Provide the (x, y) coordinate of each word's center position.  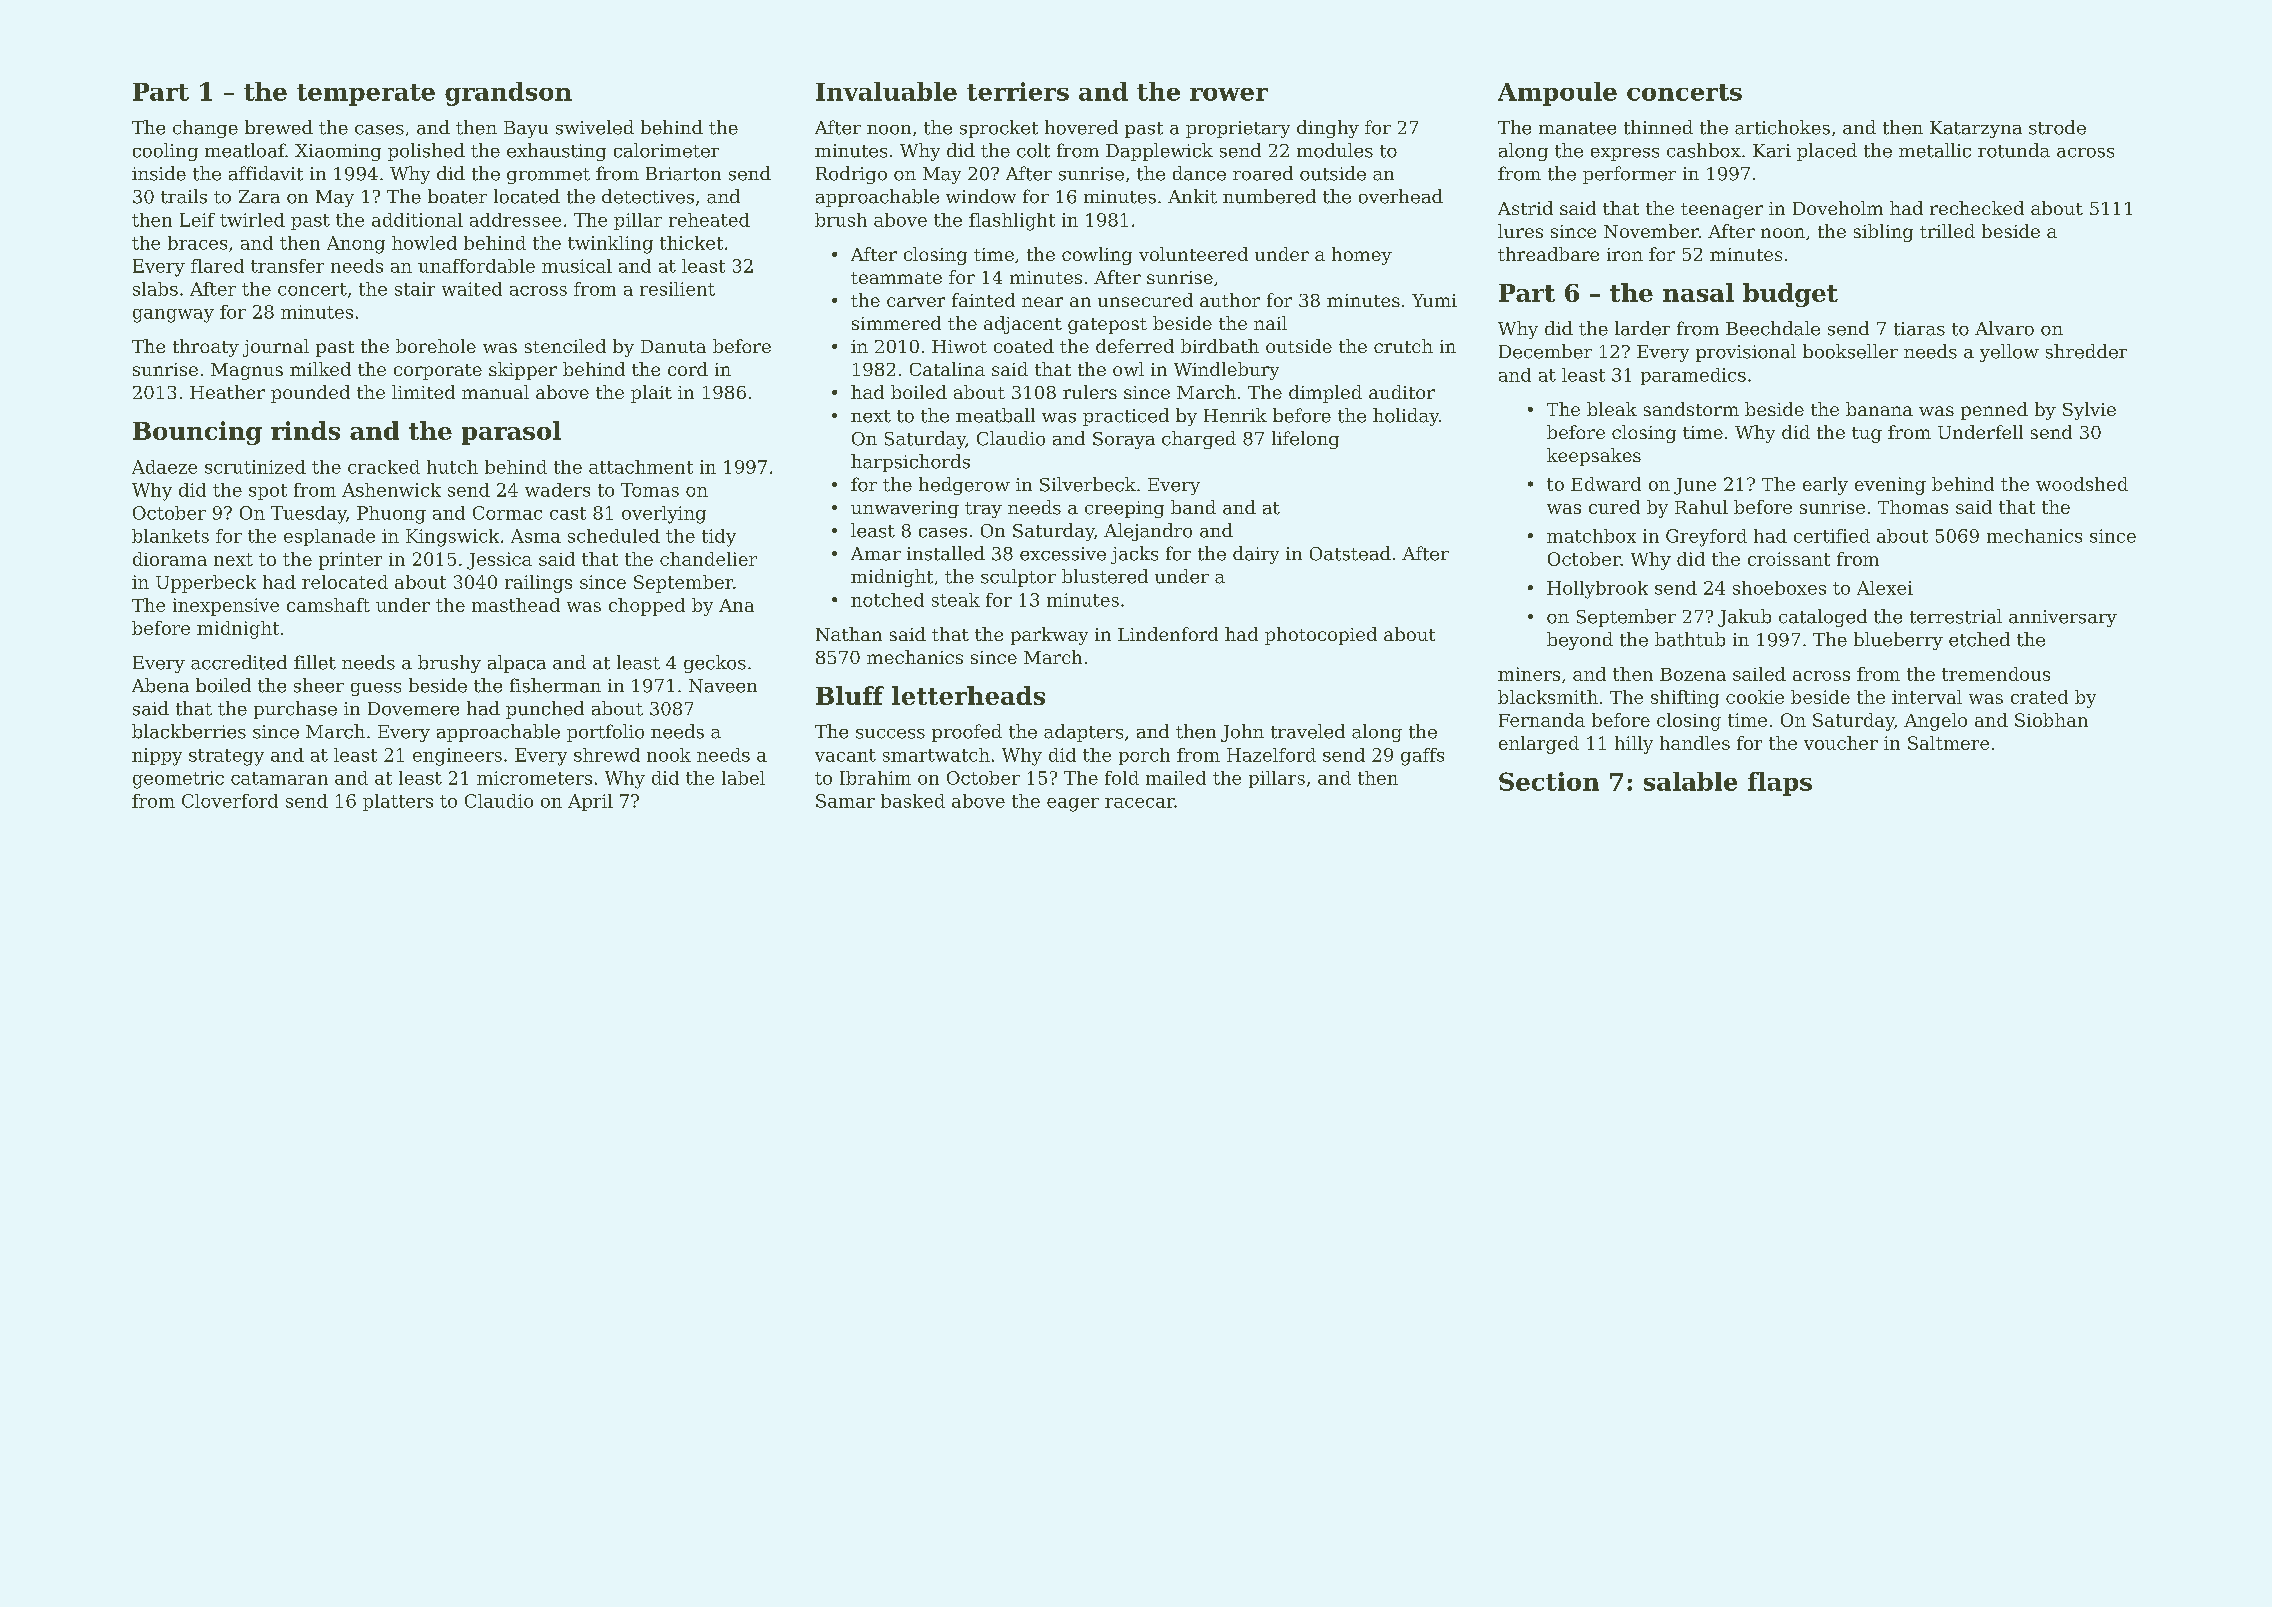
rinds (305, 430)
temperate (366, 95)
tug (1867, 435)
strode (2057, 127)
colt (1033, 150)
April (590, 802)
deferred (1135, 346)
